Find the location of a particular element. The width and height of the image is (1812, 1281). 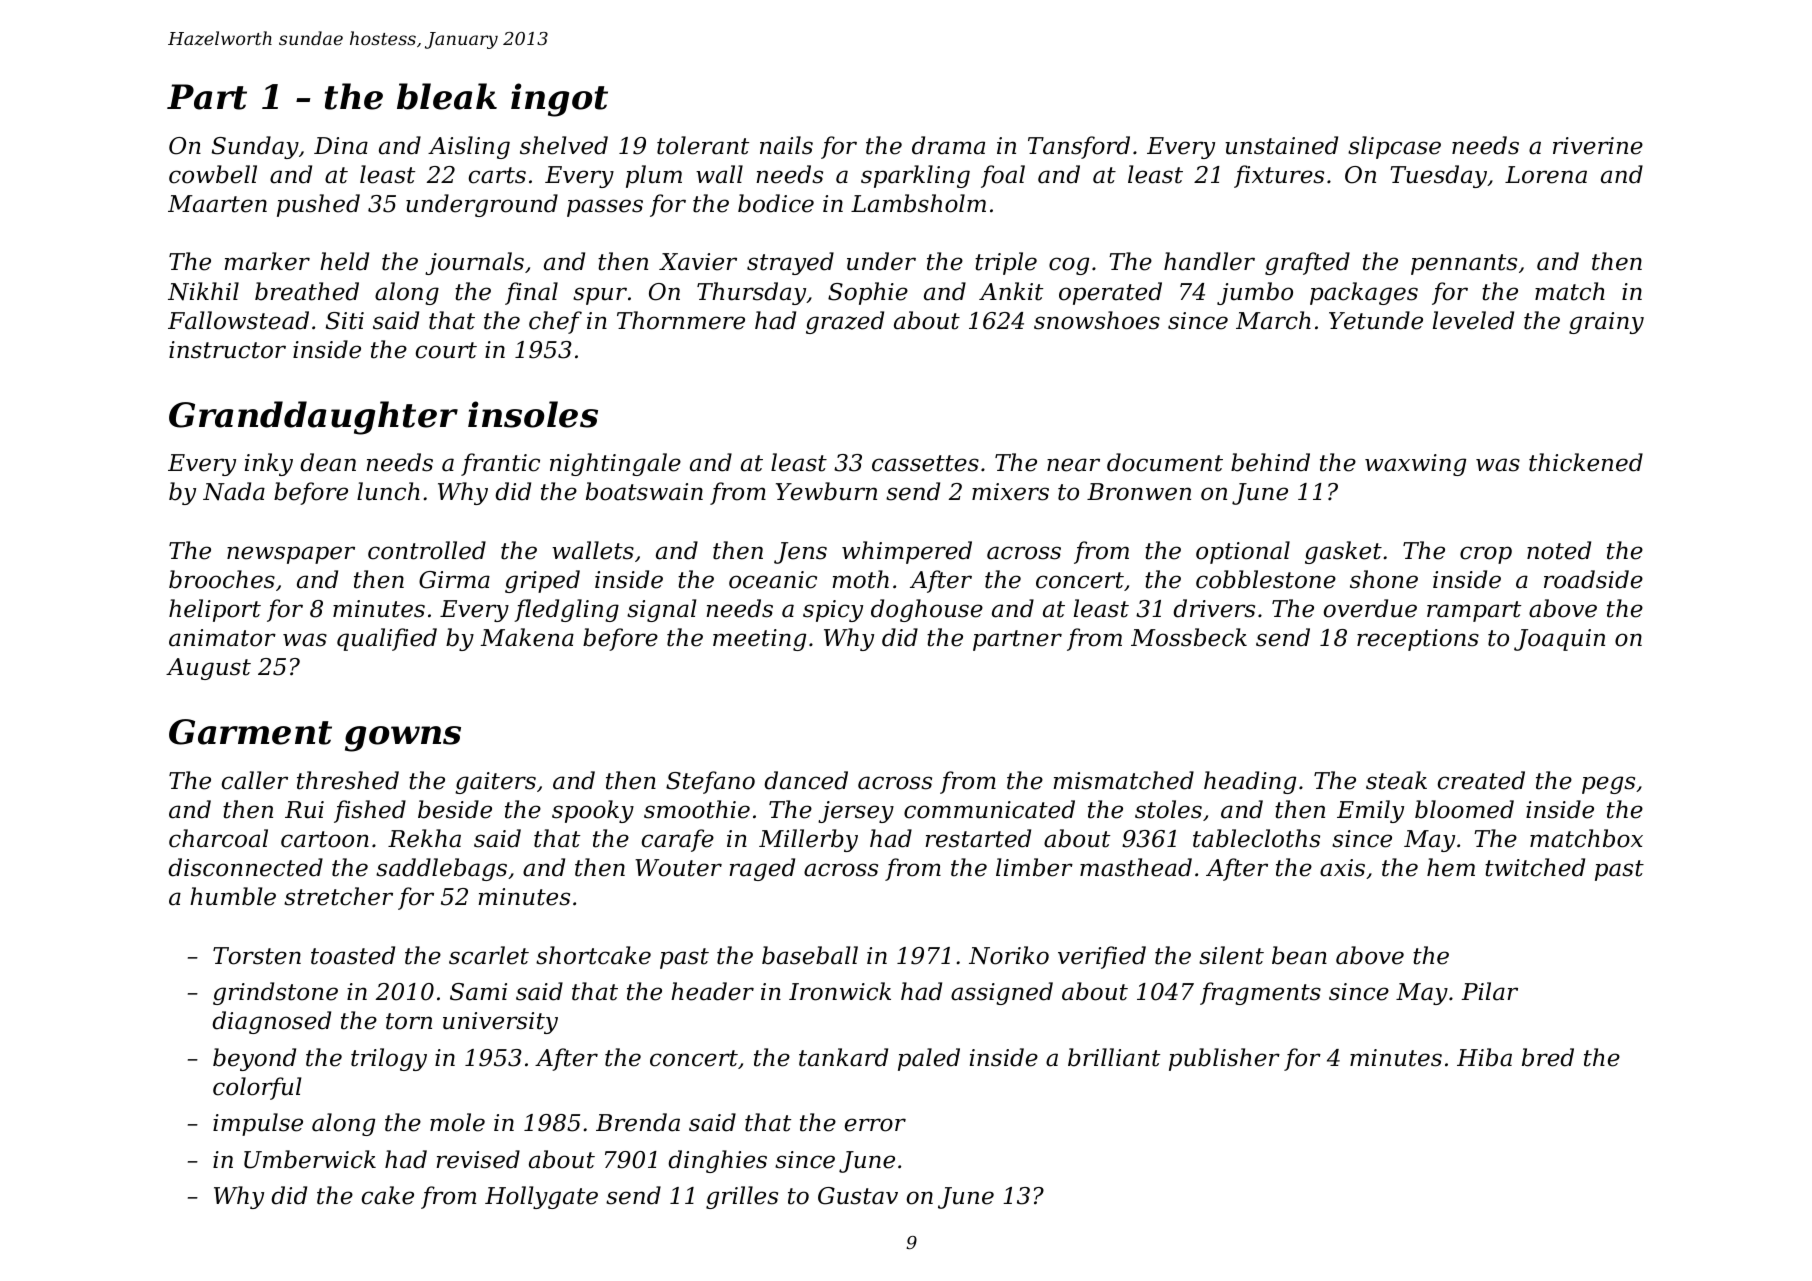

humble is located at coordinates (233, 896).
